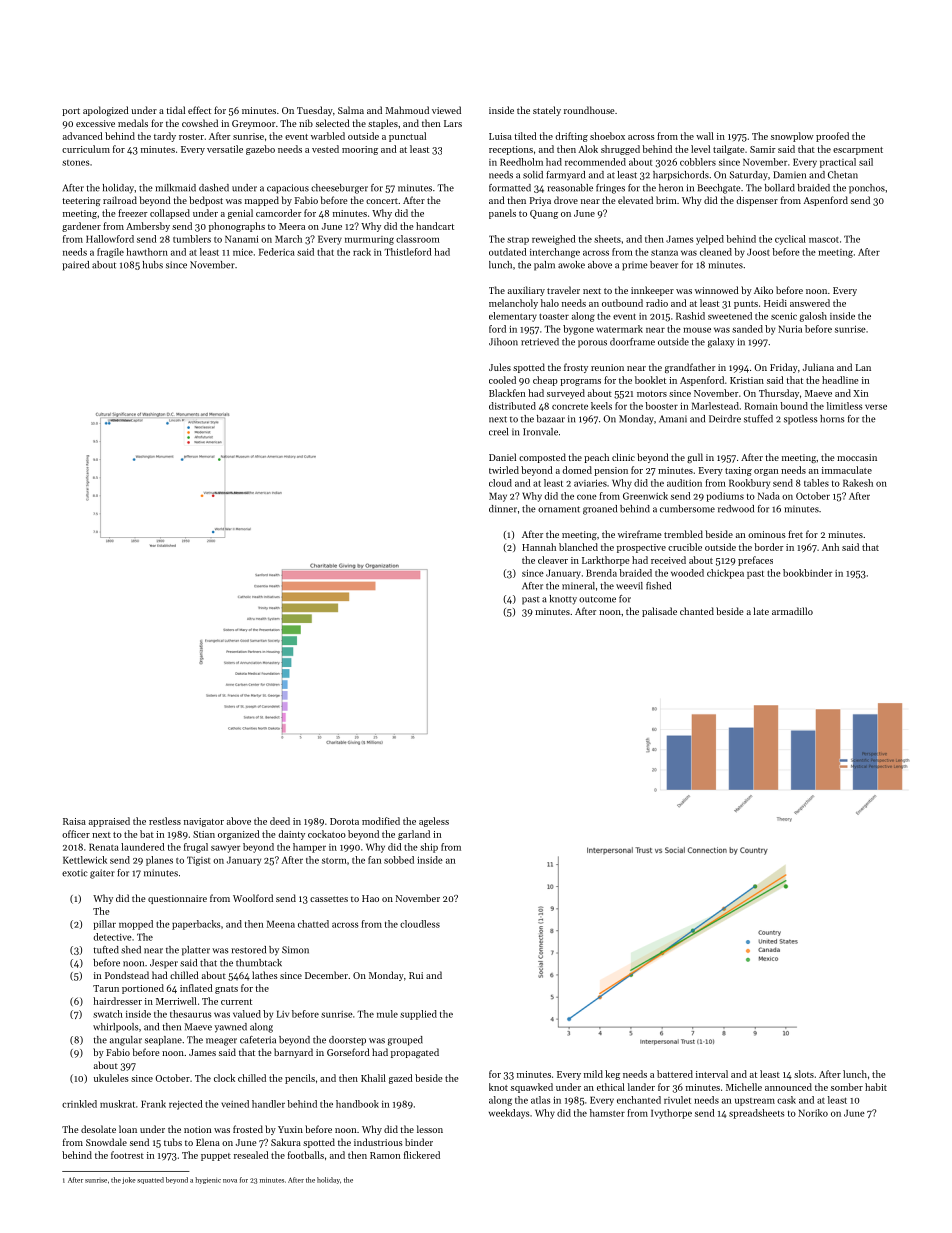  I want to click on Rui, so click(416, 975).
